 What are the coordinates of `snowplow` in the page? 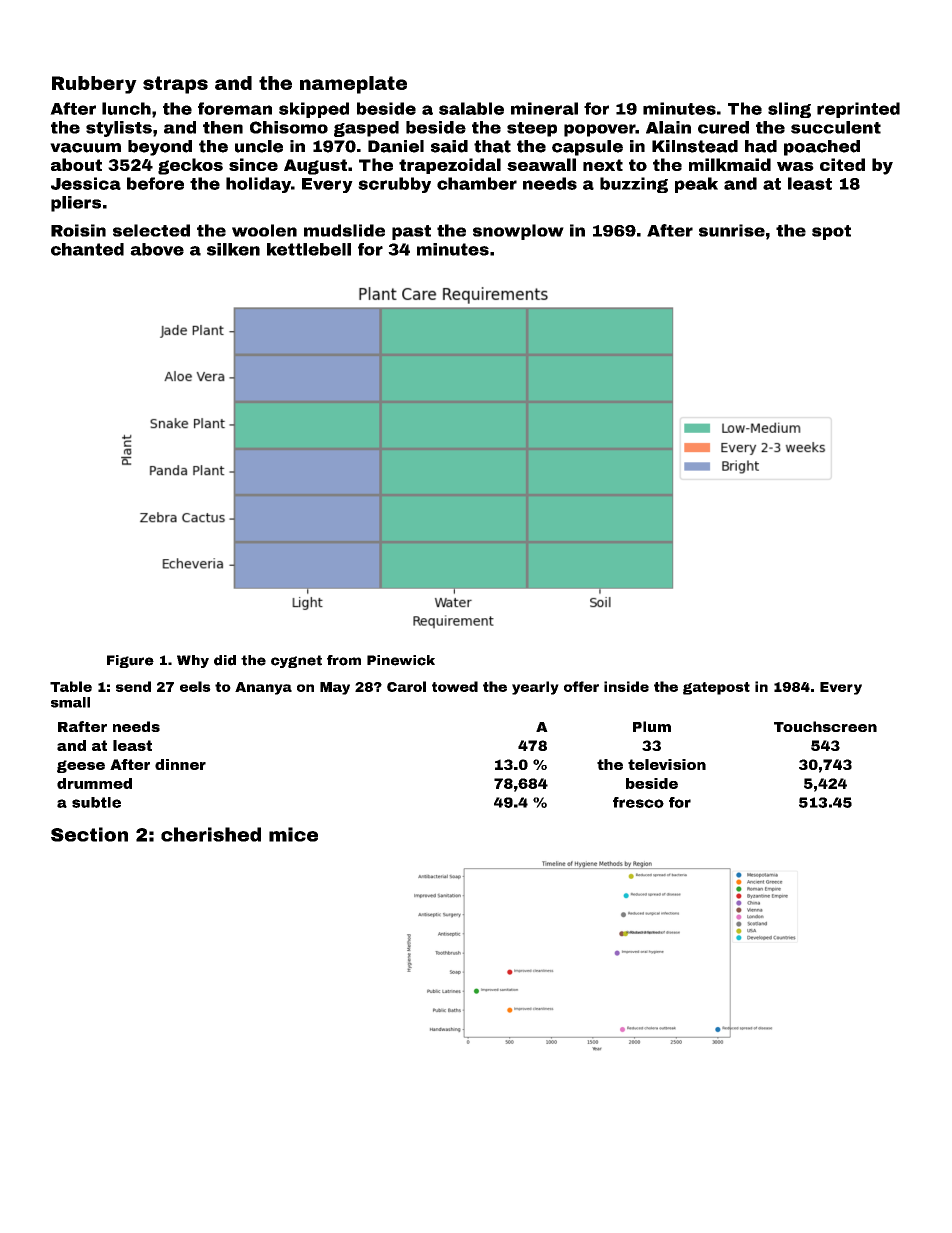 It's located at (518, 232).
